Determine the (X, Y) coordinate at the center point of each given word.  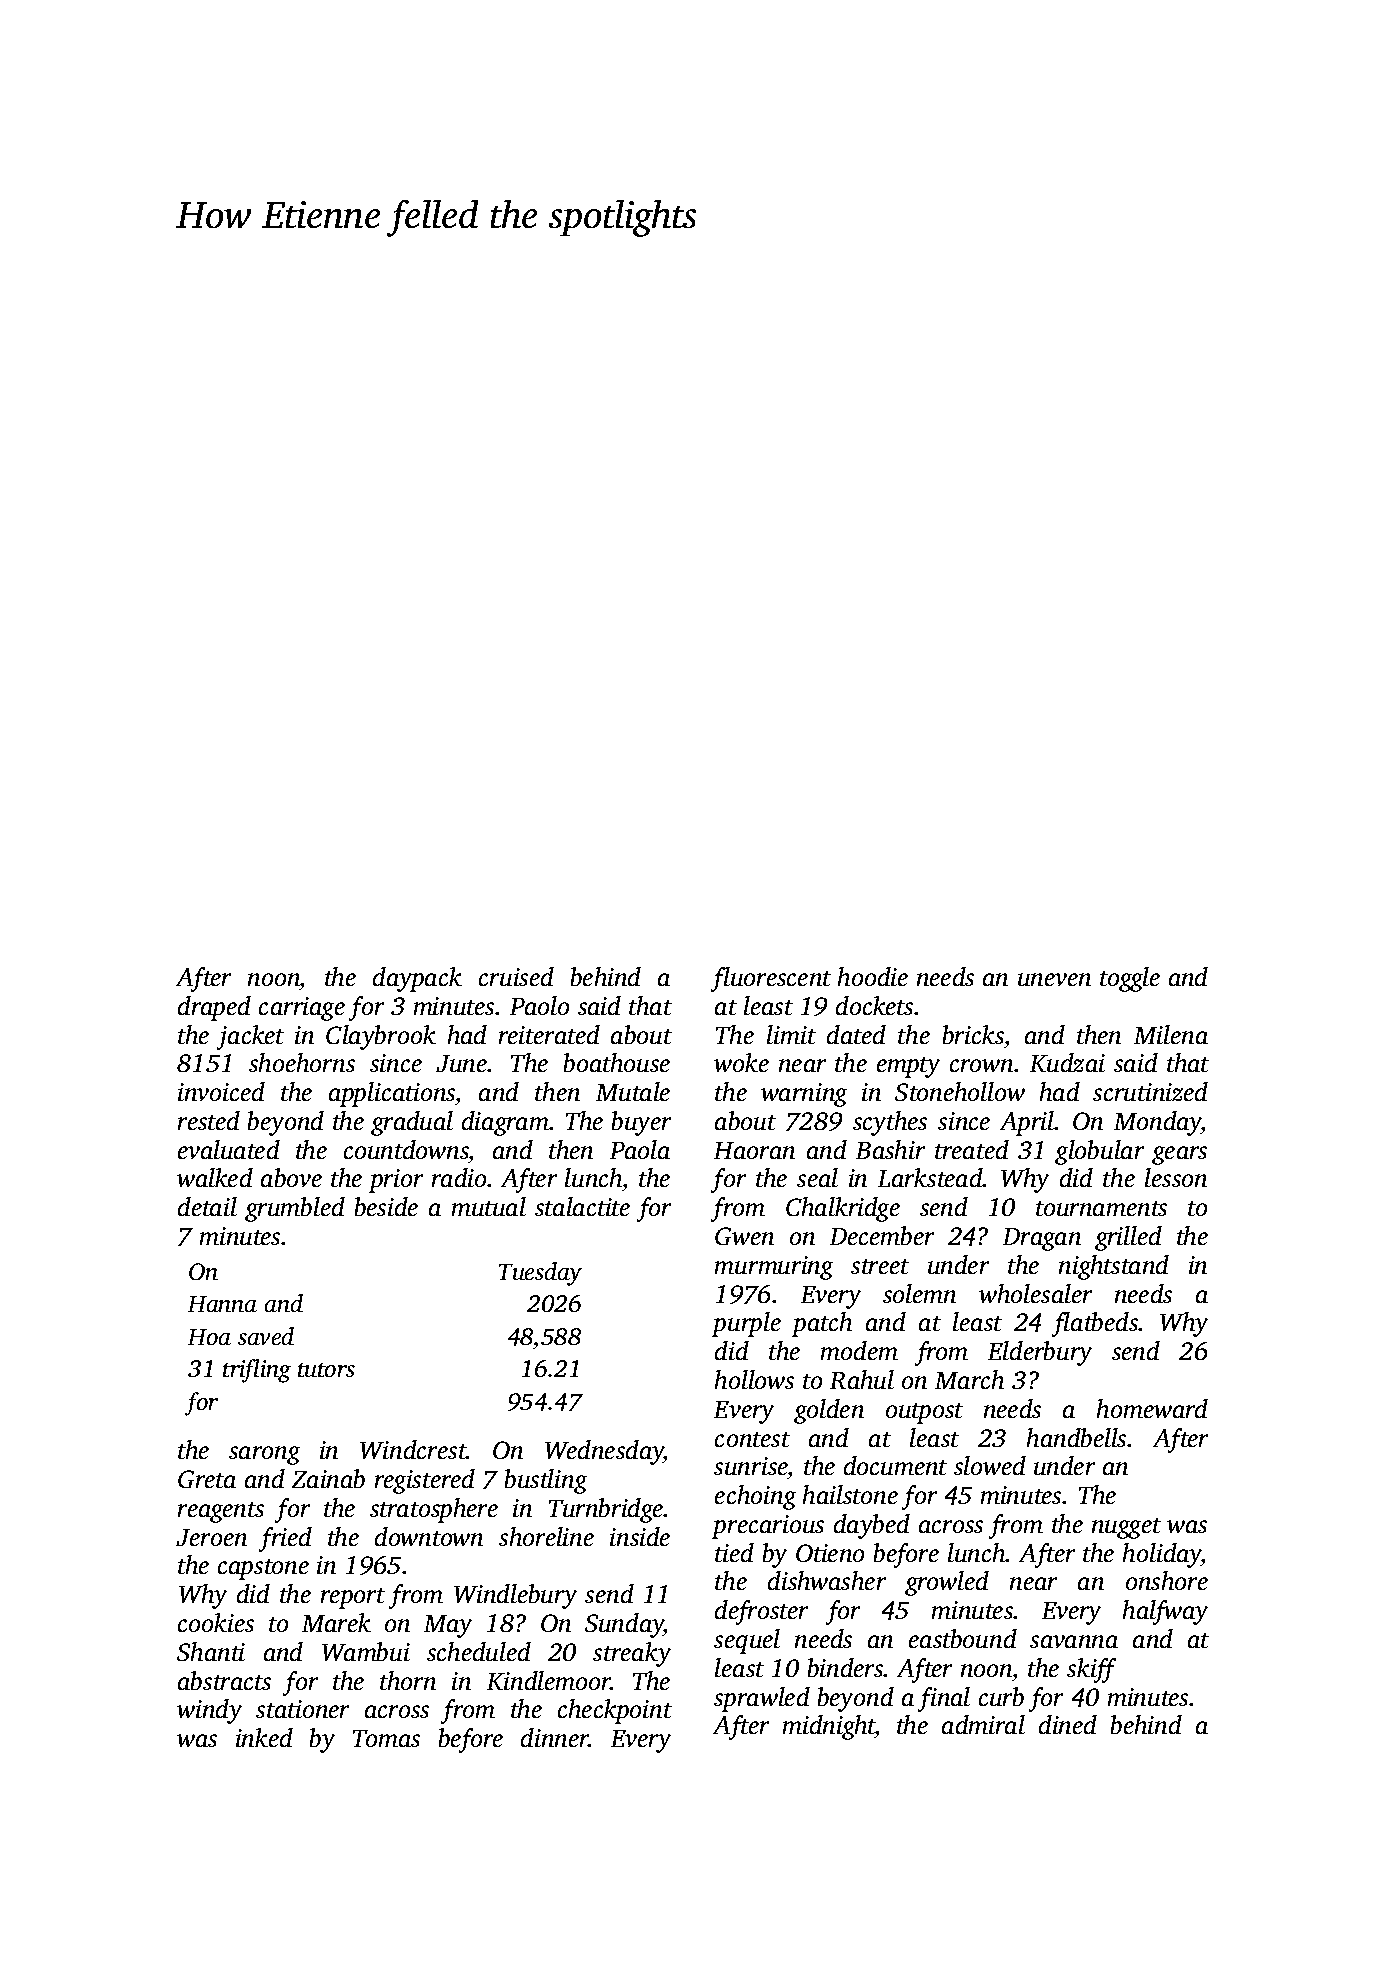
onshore (1167, 1580)
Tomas (386, 1738)
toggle (1130, 979)
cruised (516, 976)
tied (734, 1552)
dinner (555, 1737)
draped (214, 1008)
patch (822, 1324)
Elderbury (1040, 1353)
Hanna (222, 1304)
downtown (429, 1536)
